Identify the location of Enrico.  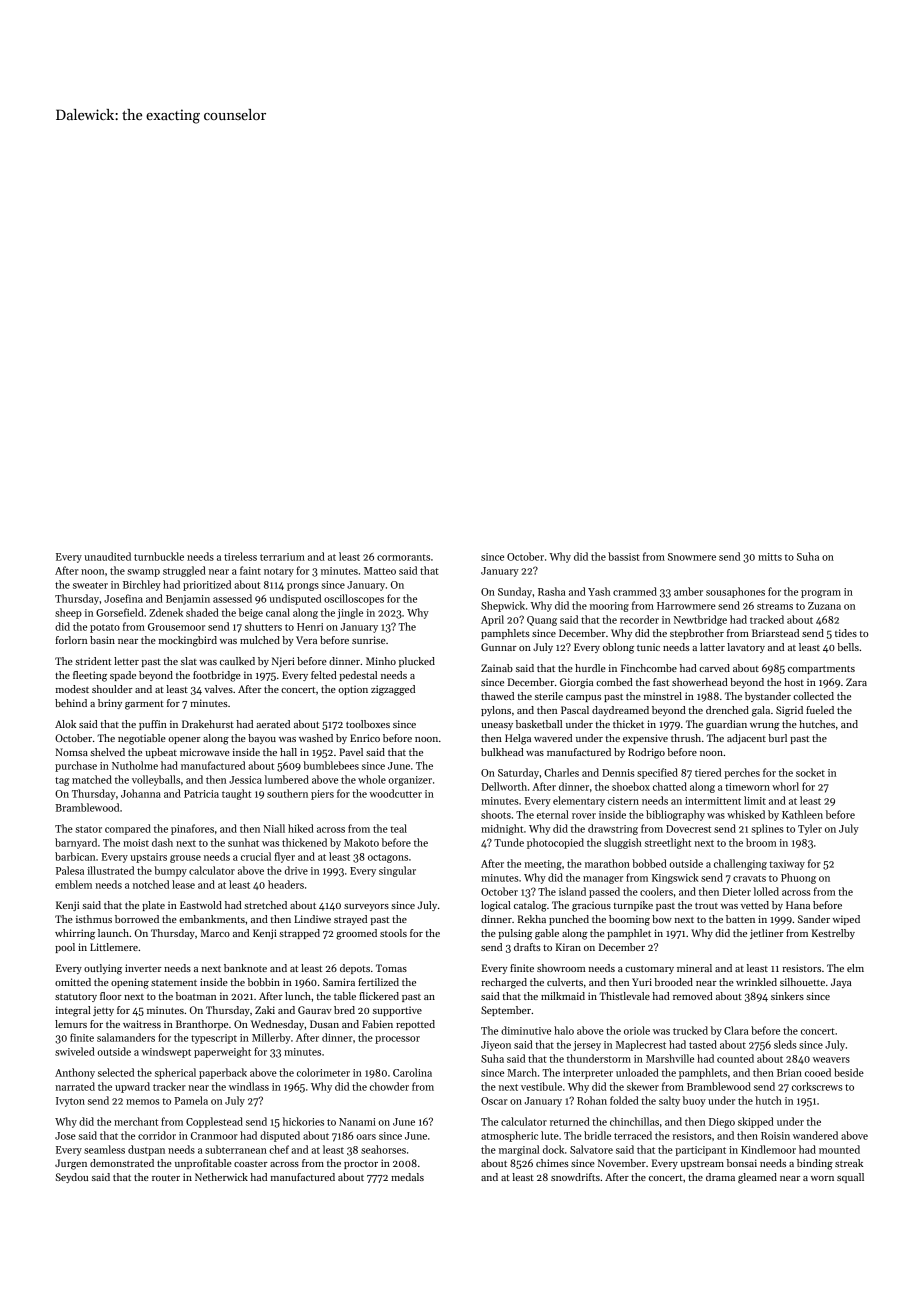
(365, 738).
